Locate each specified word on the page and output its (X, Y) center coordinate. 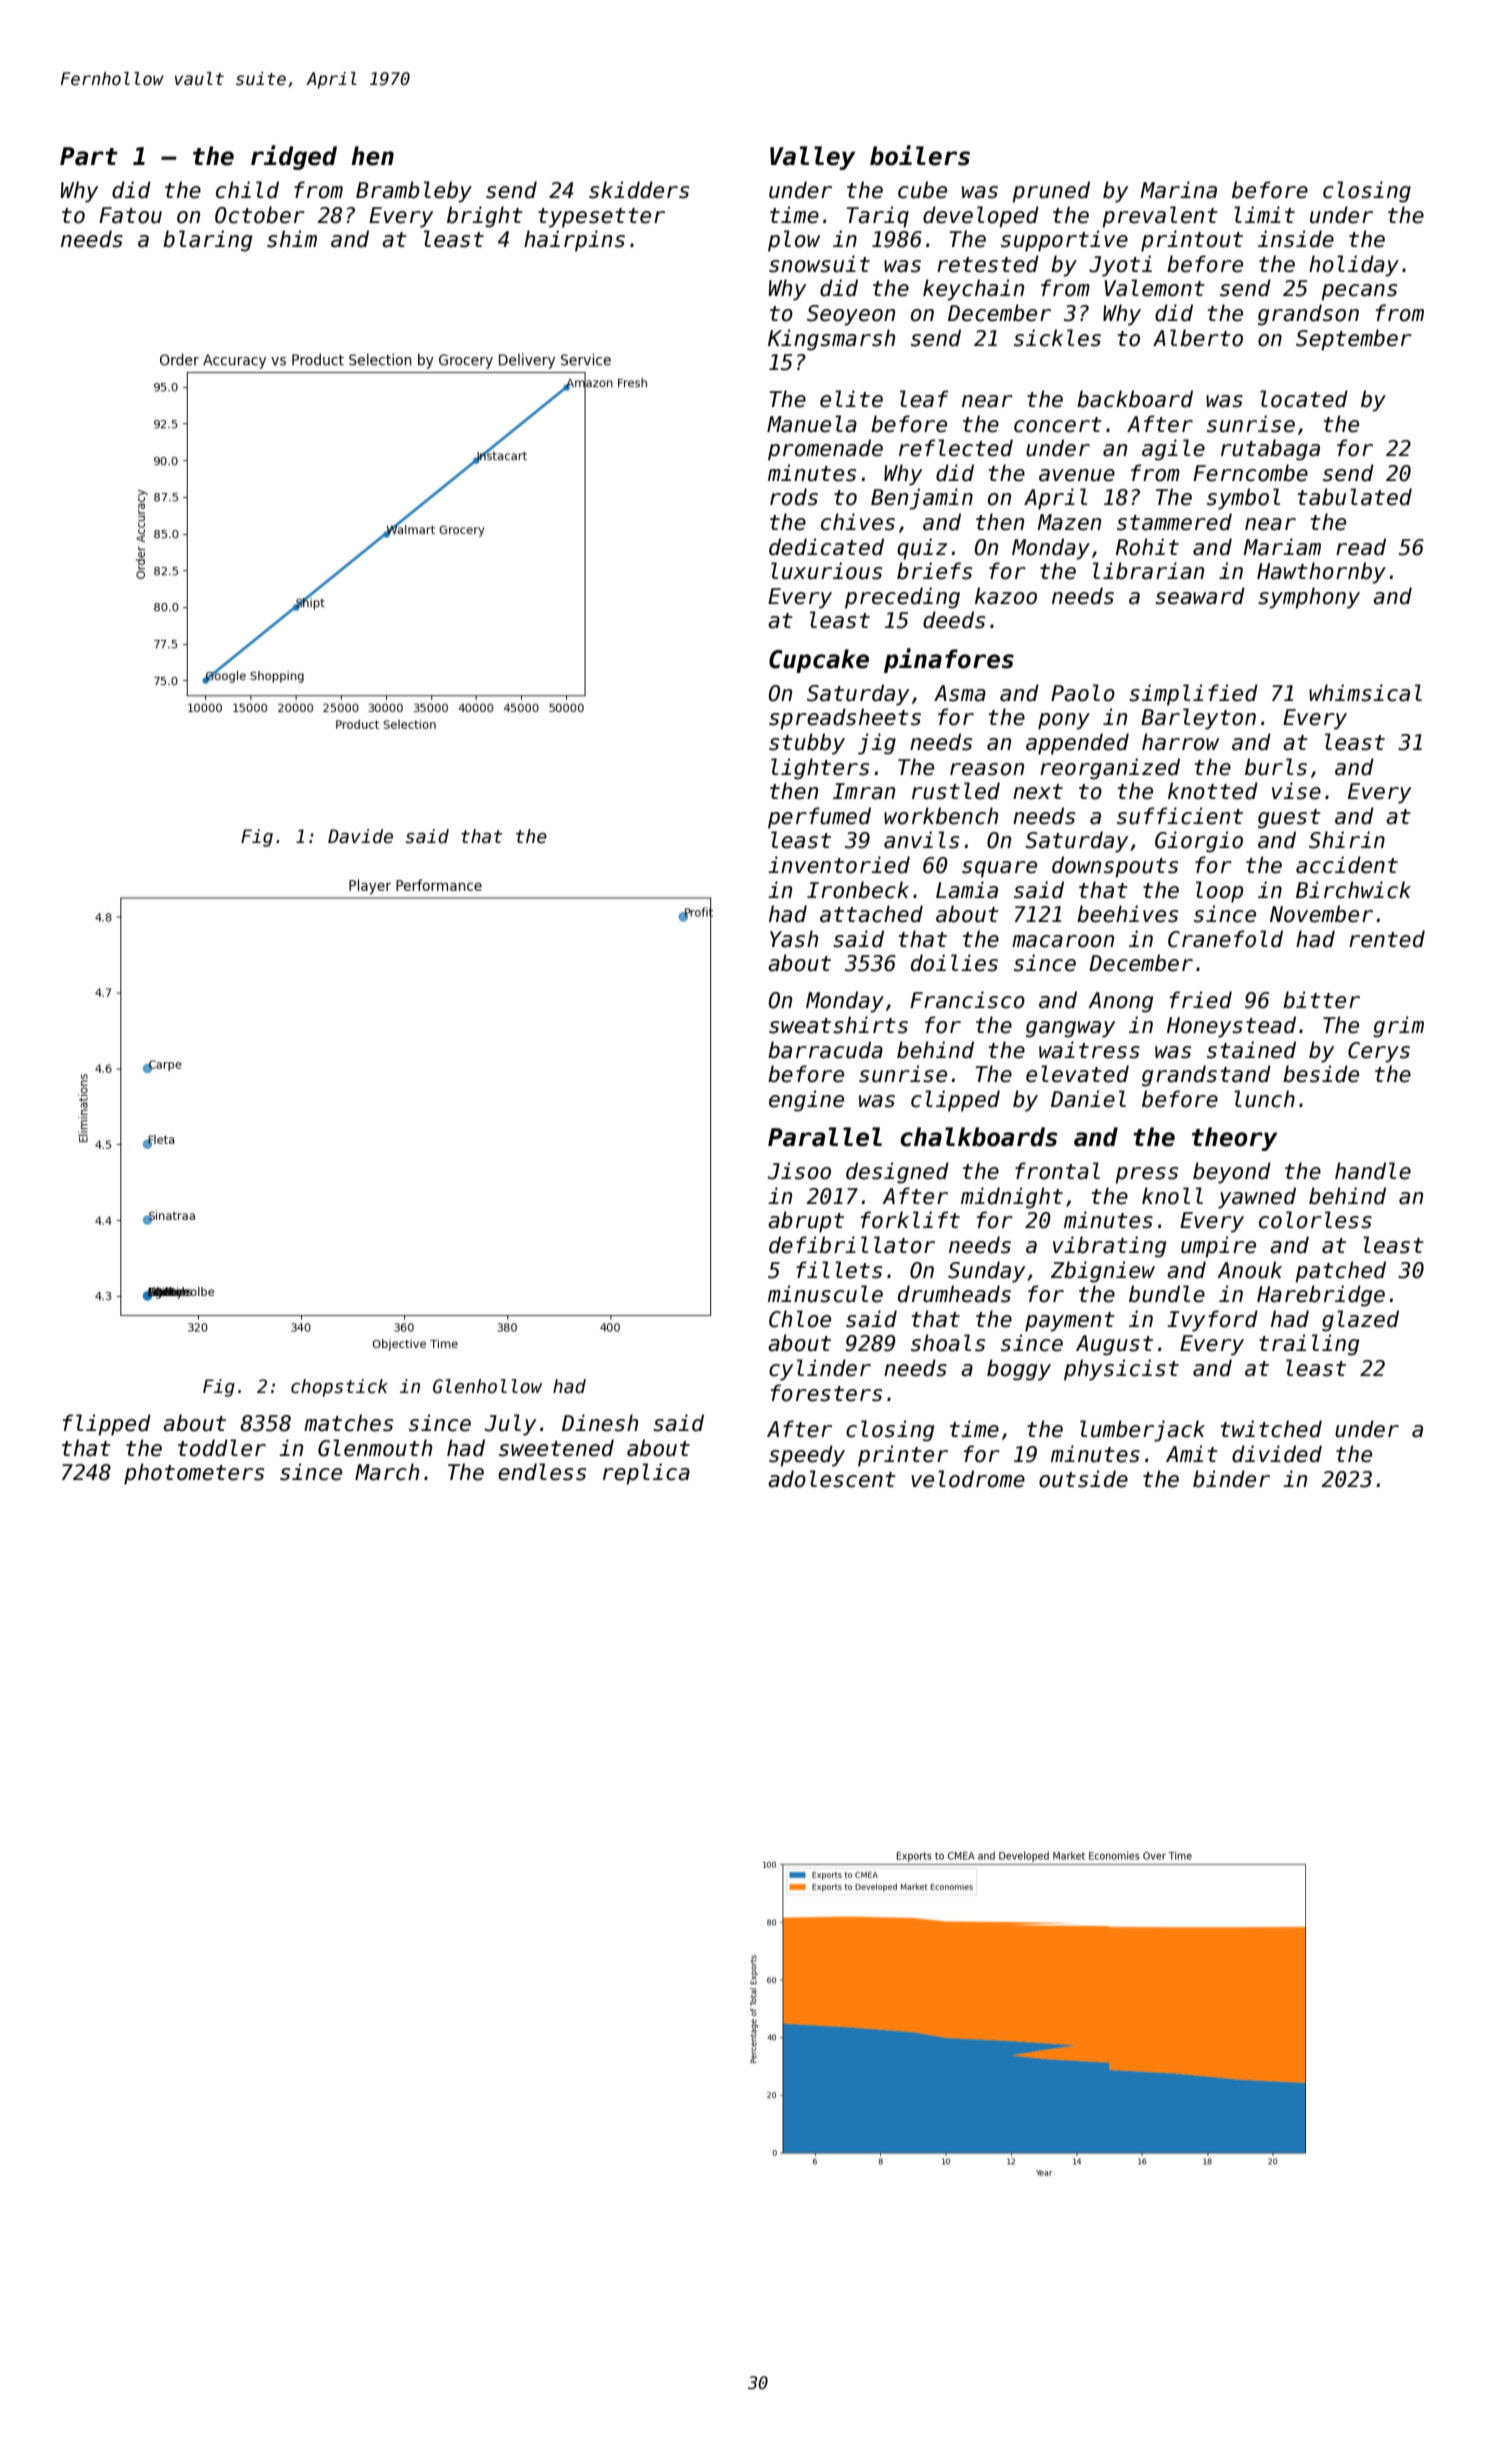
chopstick (339, 1388)
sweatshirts (838, 1025)
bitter (1321, 1000)
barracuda (825, 1050)
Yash (794, 939)
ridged (294, 157)
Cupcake (819, 661)
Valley (812, 158)
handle (1373, 1171)
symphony (1309, 598)
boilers (920, 155)
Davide (360, 836)
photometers (194, 1474)
